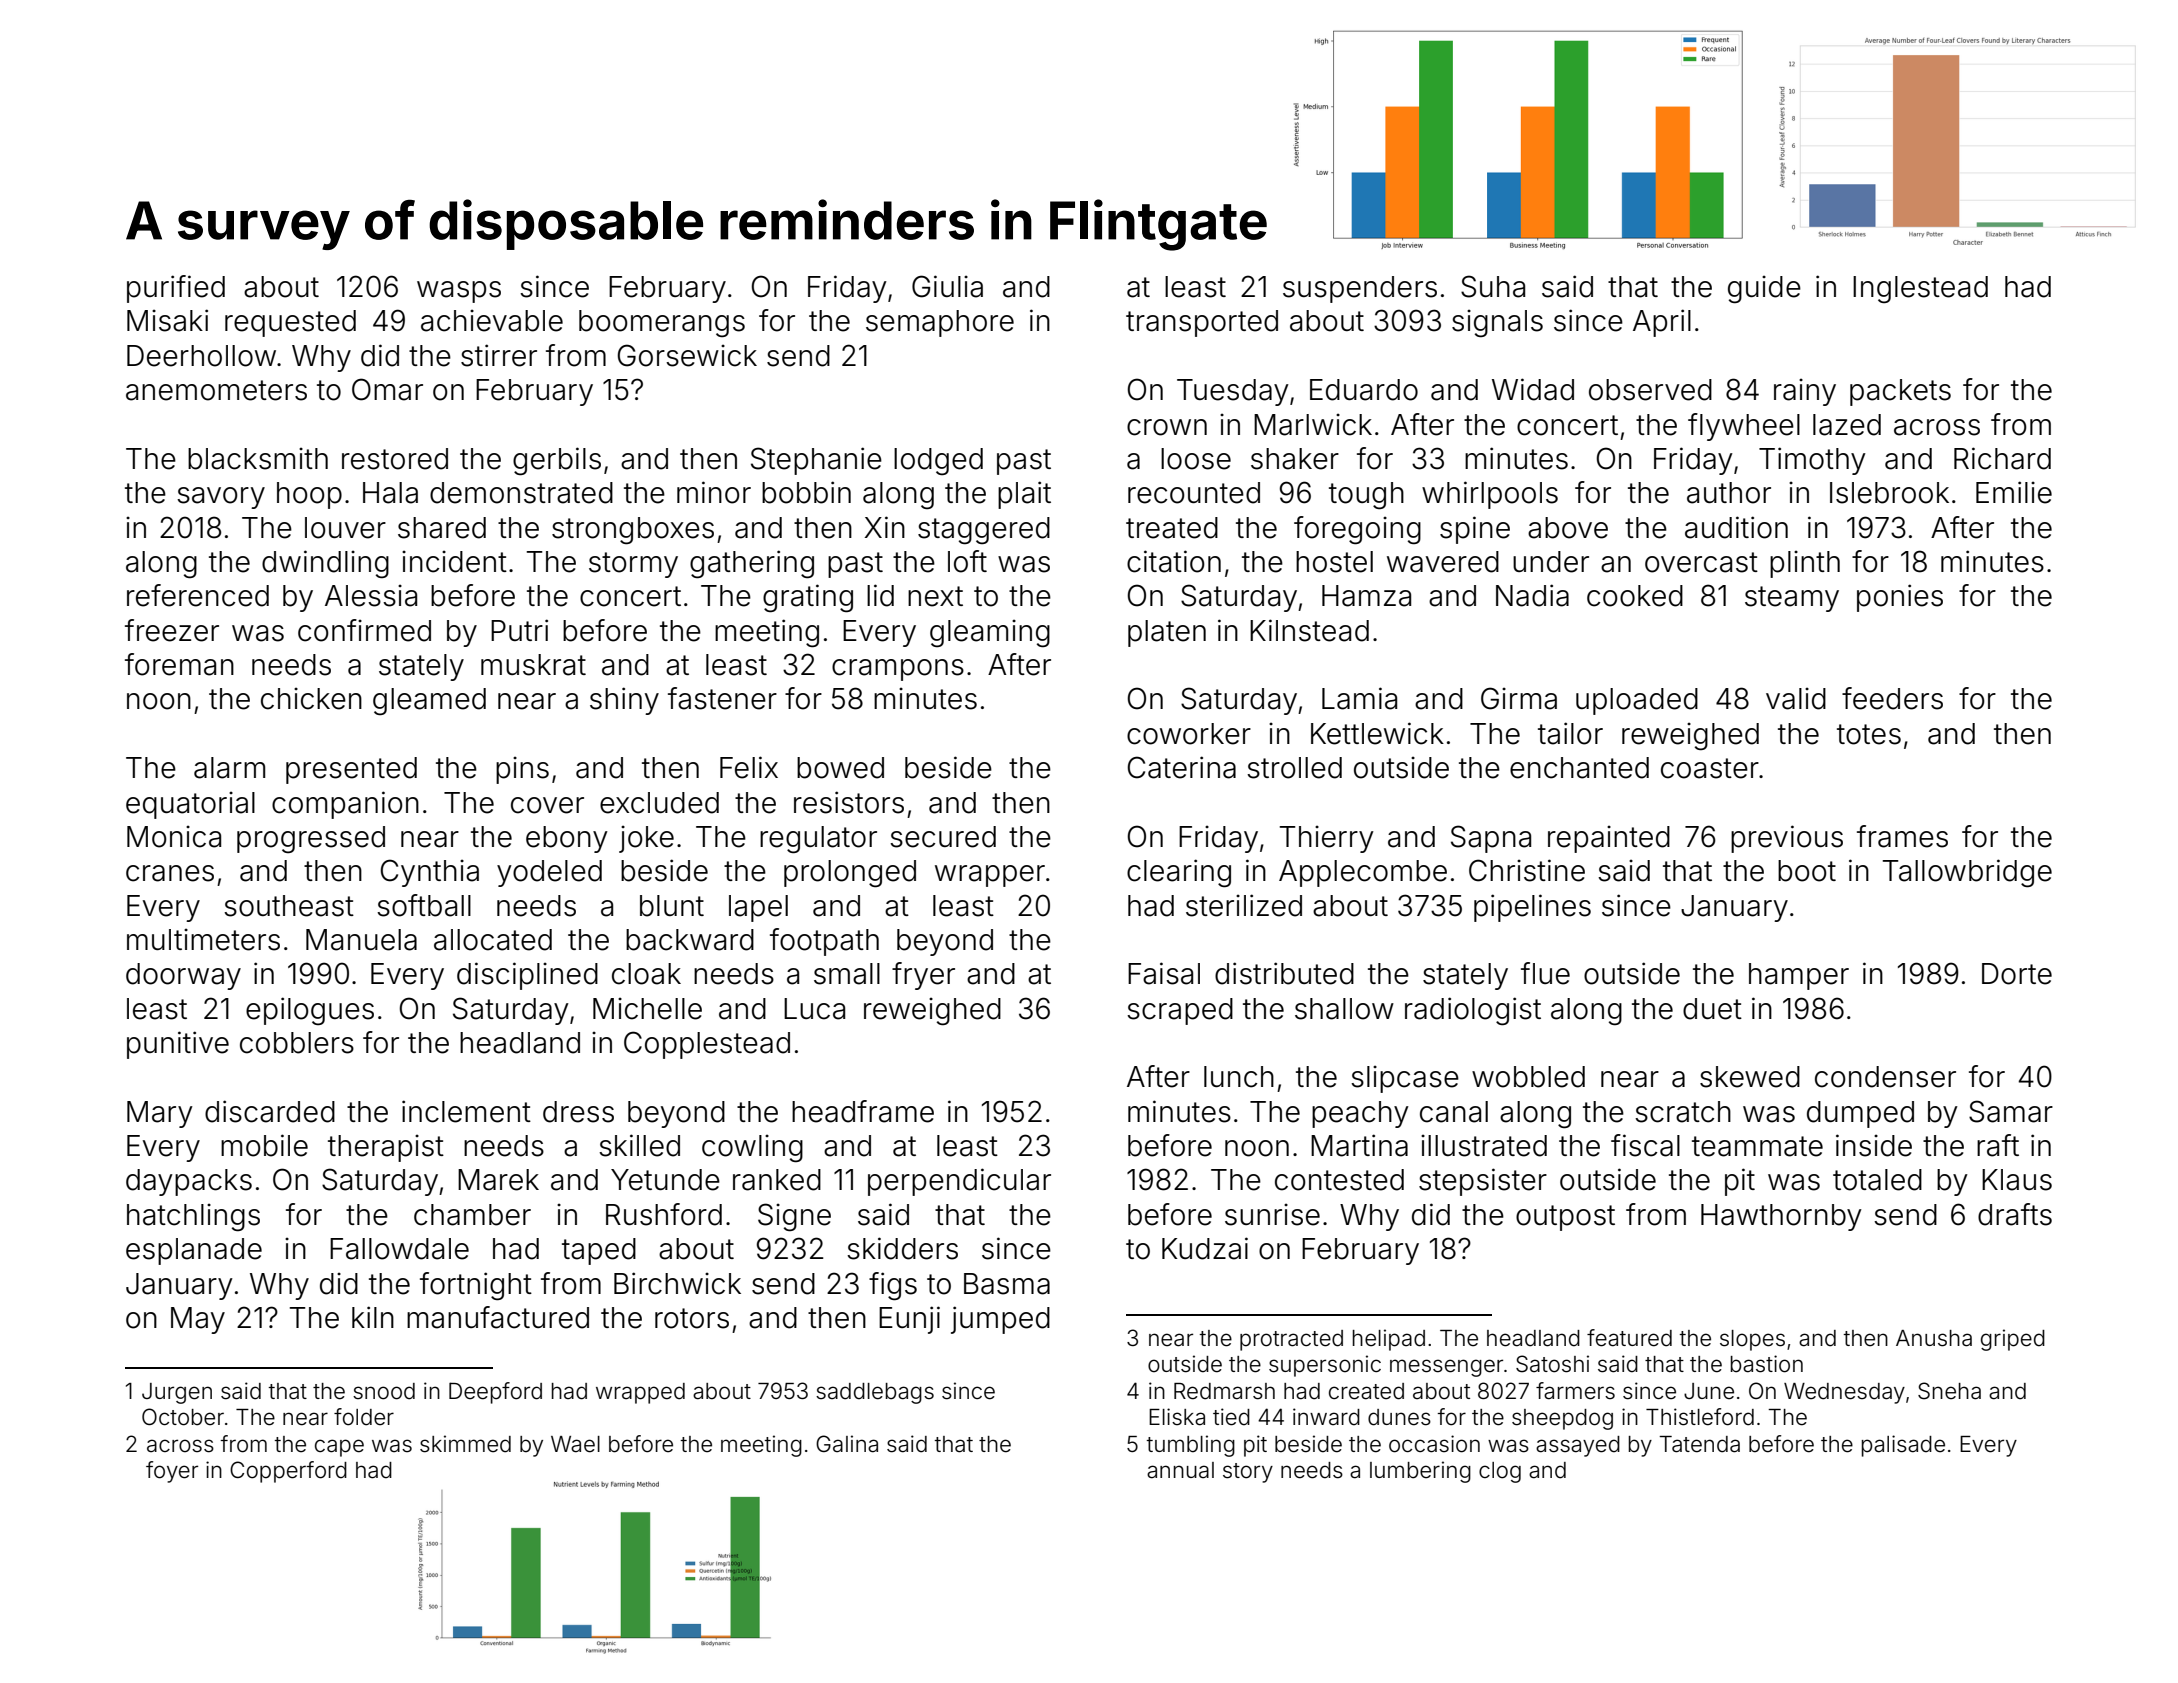 Image resolution: width=2178 pixels, height=1683 pixels. I want to click on Emilie, so click(2014, 492).
